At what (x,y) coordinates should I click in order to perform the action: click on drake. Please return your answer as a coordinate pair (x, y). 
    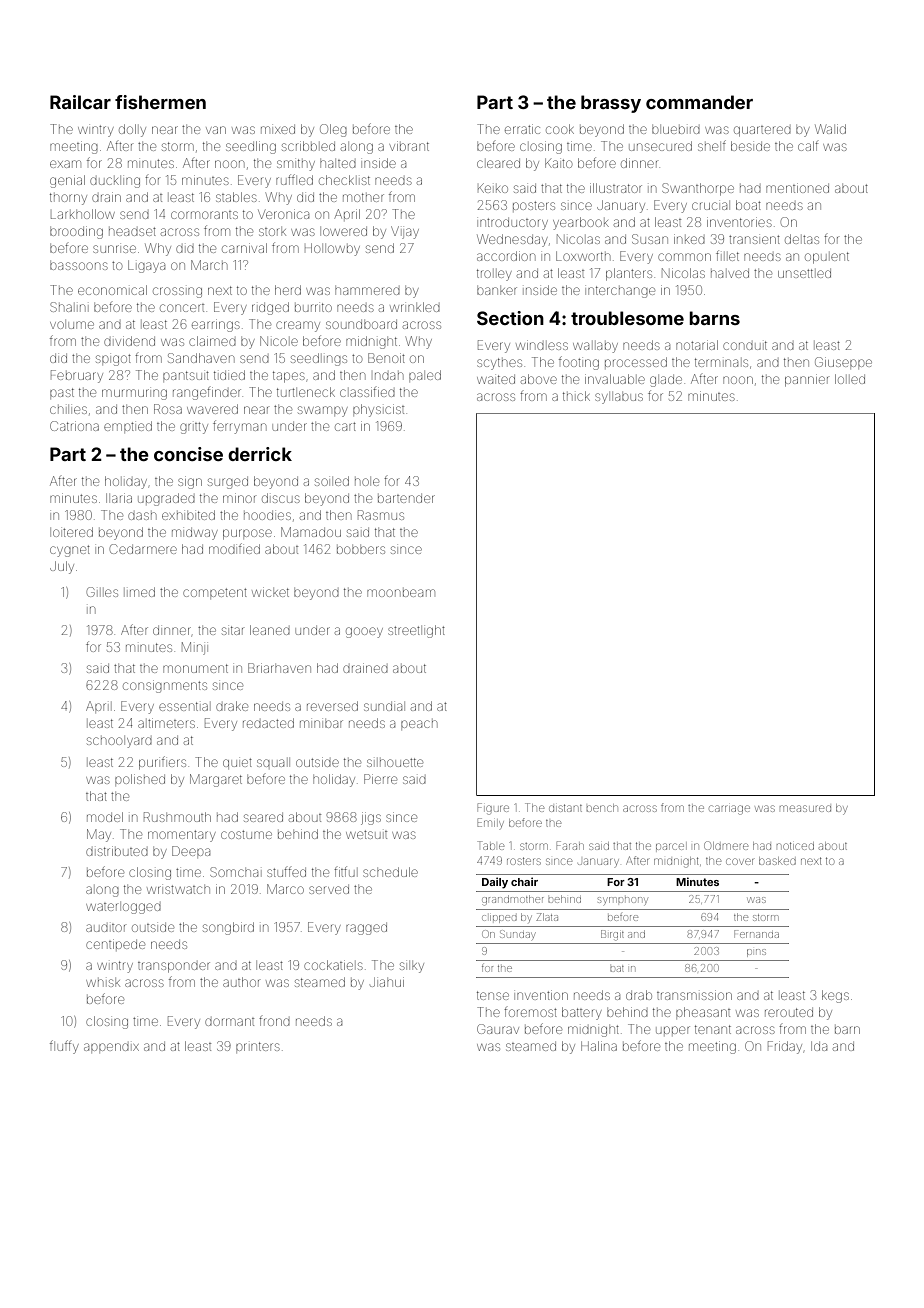
    Looking at the image, I should click on (232, 706).
